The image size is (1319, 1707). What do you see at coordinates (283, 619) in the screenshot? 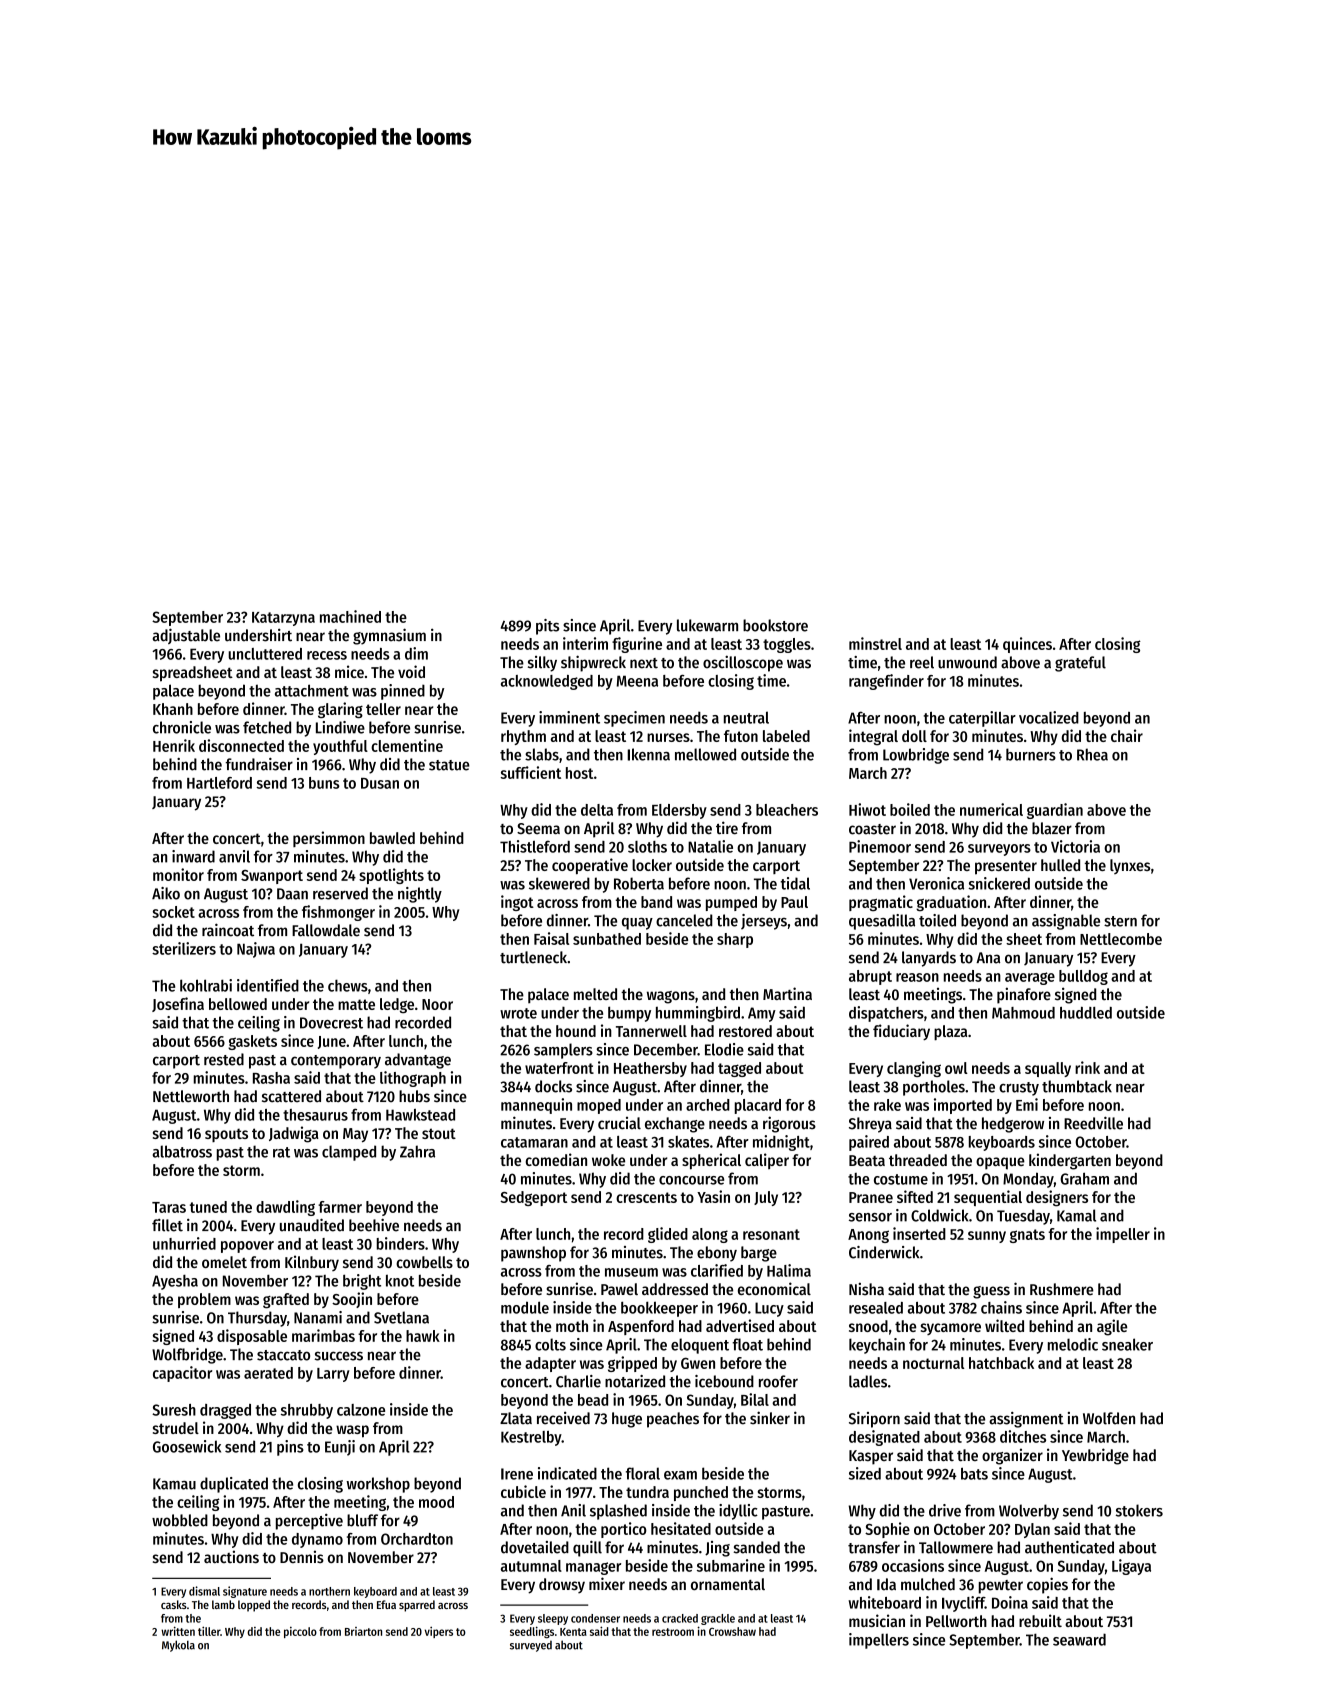
I see `Katarzyna` at bounding box center [283, 619].
